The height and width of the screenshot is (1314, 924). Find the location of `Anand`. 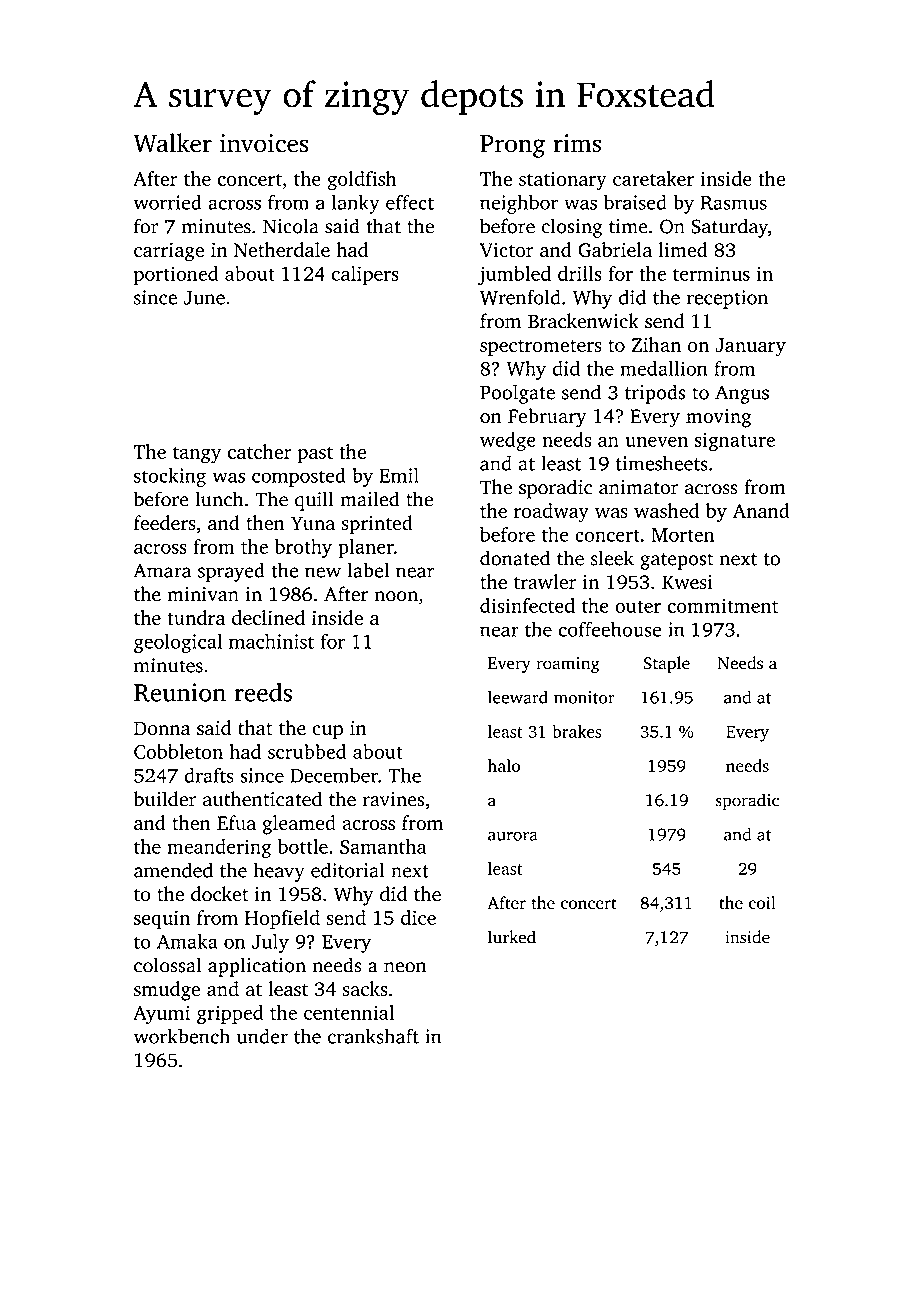

Anand is located at coordinates (761, 510).
